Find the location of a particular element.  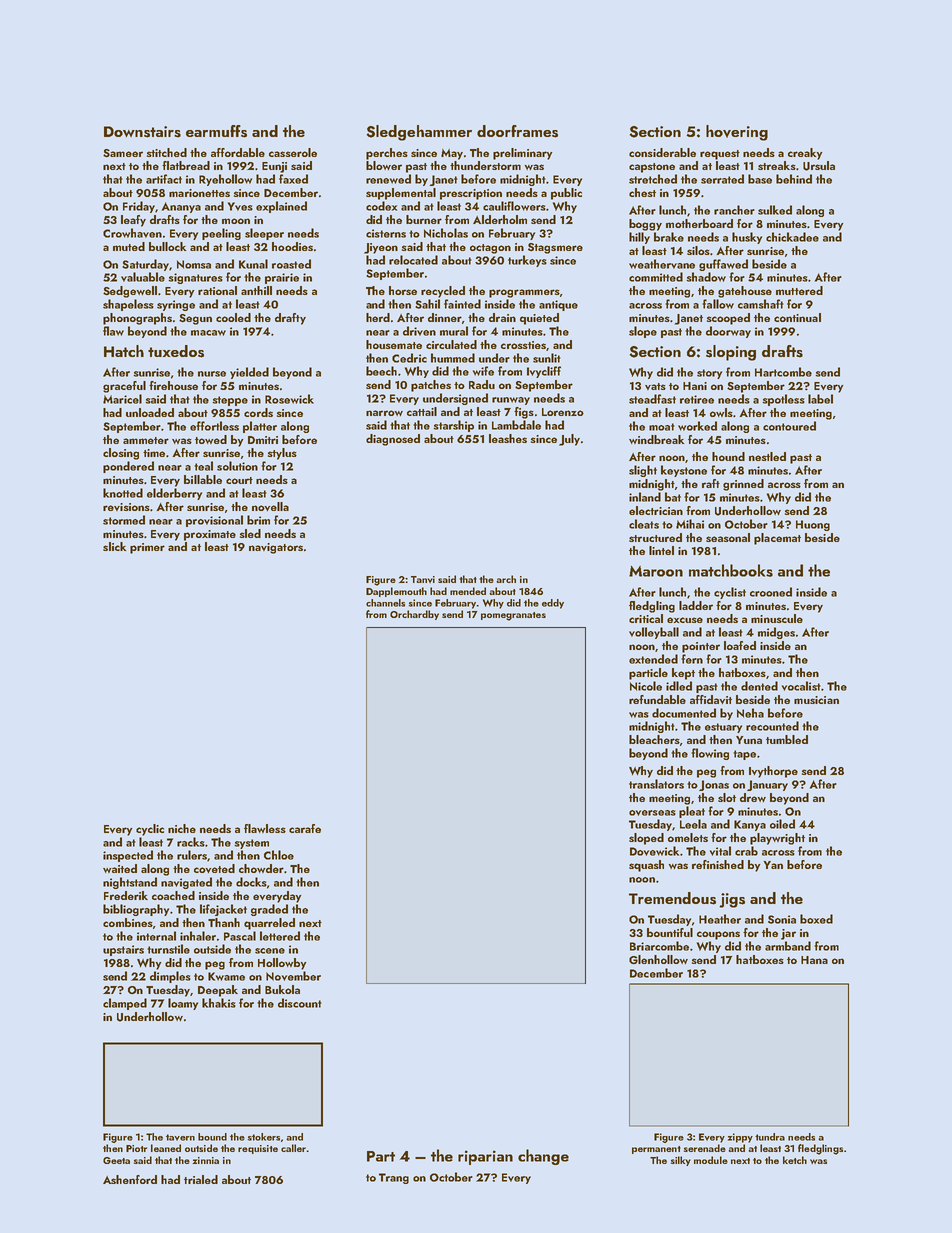

upstairs is located at coordinates (123, 950).
